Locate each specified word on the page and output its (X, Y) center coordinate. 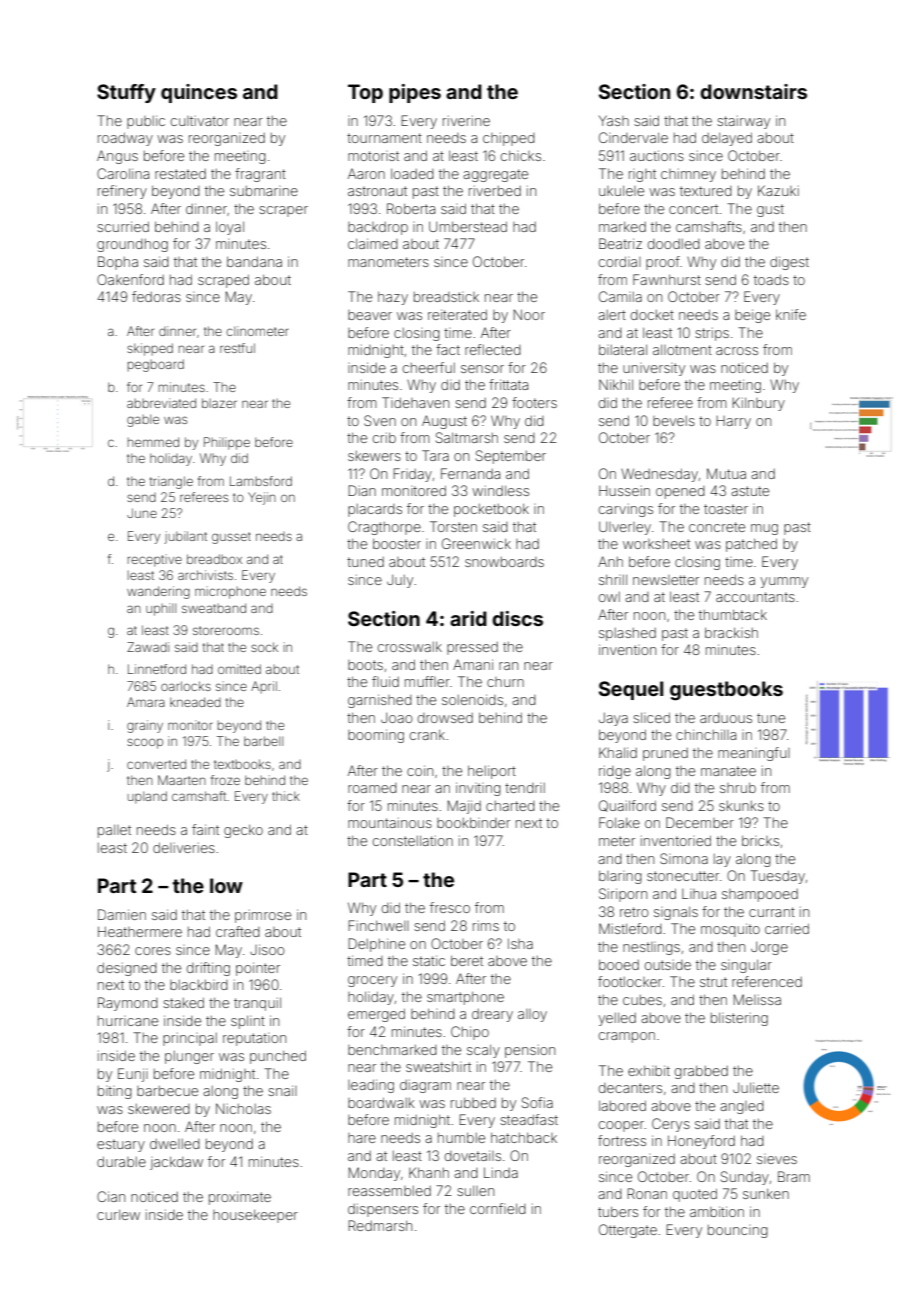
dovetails (473, 1155)
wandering (158, 592)
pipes (415, 93)
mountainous (390, 822)
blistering (739, 1019)
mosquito (730, 930)
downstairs (753, 91)
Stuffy (126, 93)
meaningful (754, 754)
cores (153, 951)
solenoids (472, 699)
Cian (111, 1196)
